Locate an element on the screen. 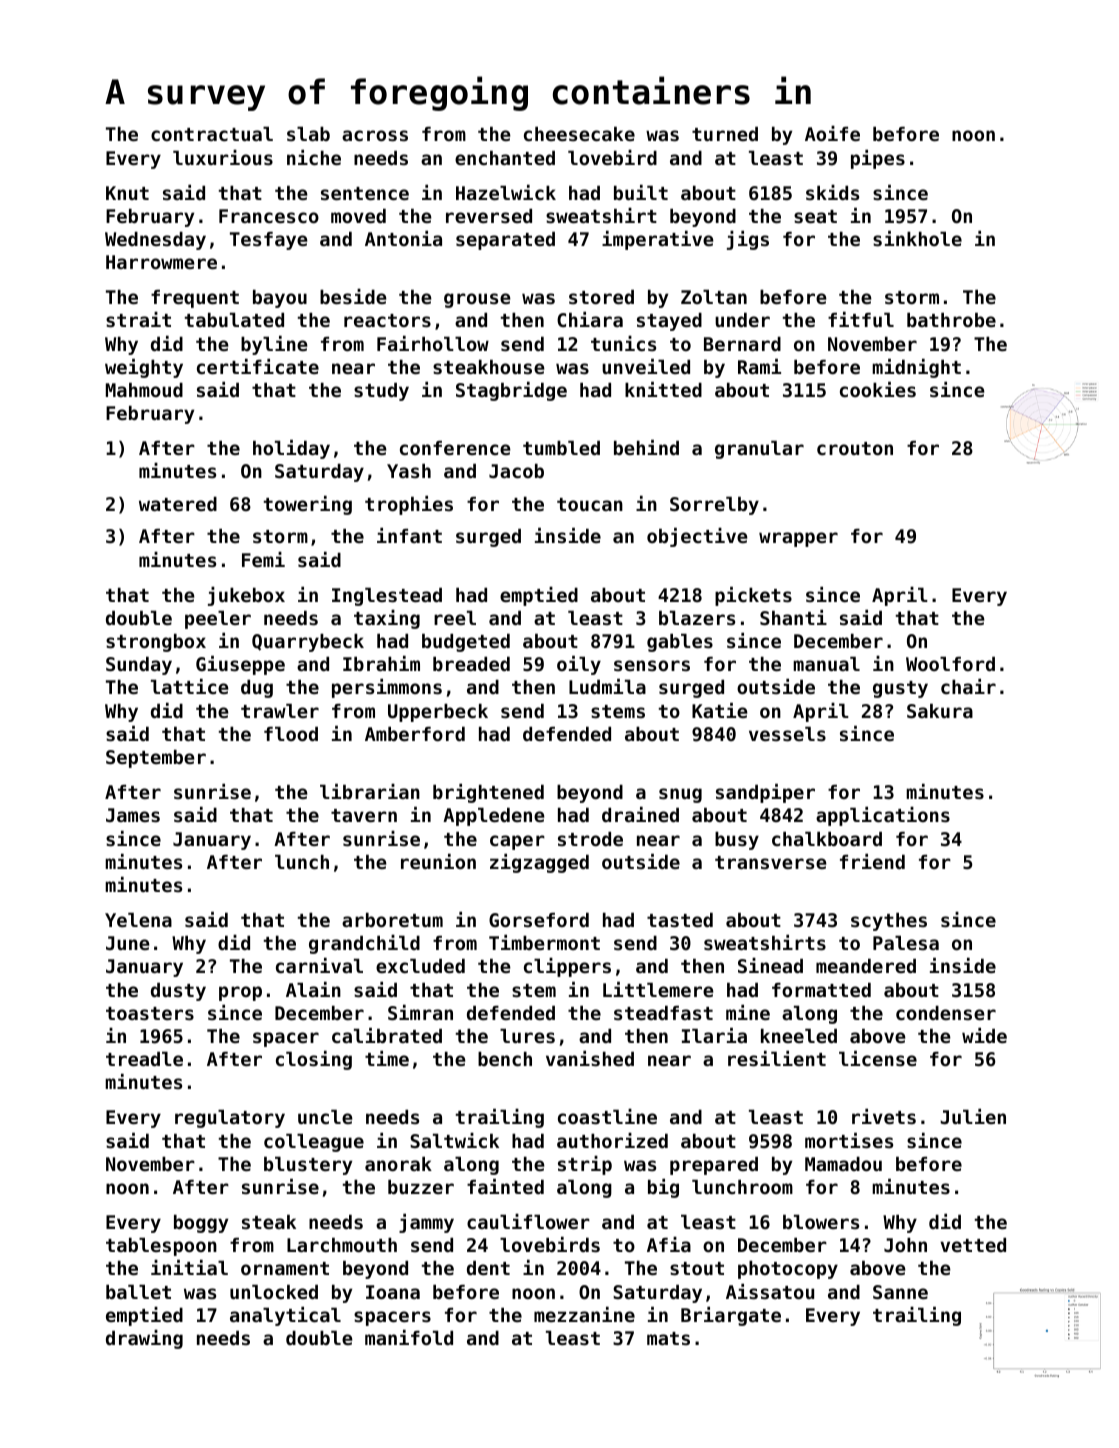 The height and width of the screenshot is (1448, 1119). blazers is located at coordinates (697, 618).
